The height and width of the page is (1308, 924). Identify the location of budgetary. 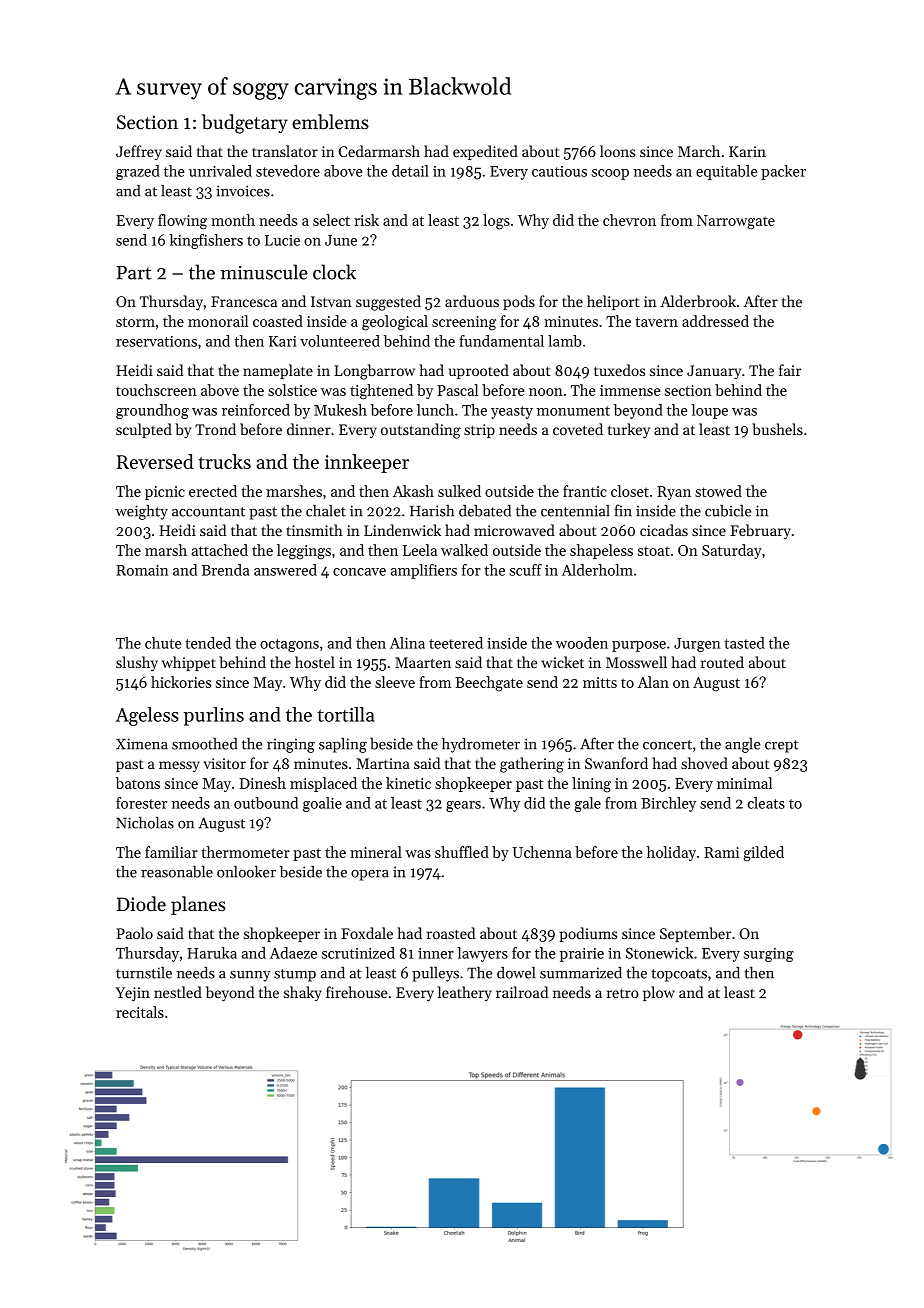
(245, 124).
